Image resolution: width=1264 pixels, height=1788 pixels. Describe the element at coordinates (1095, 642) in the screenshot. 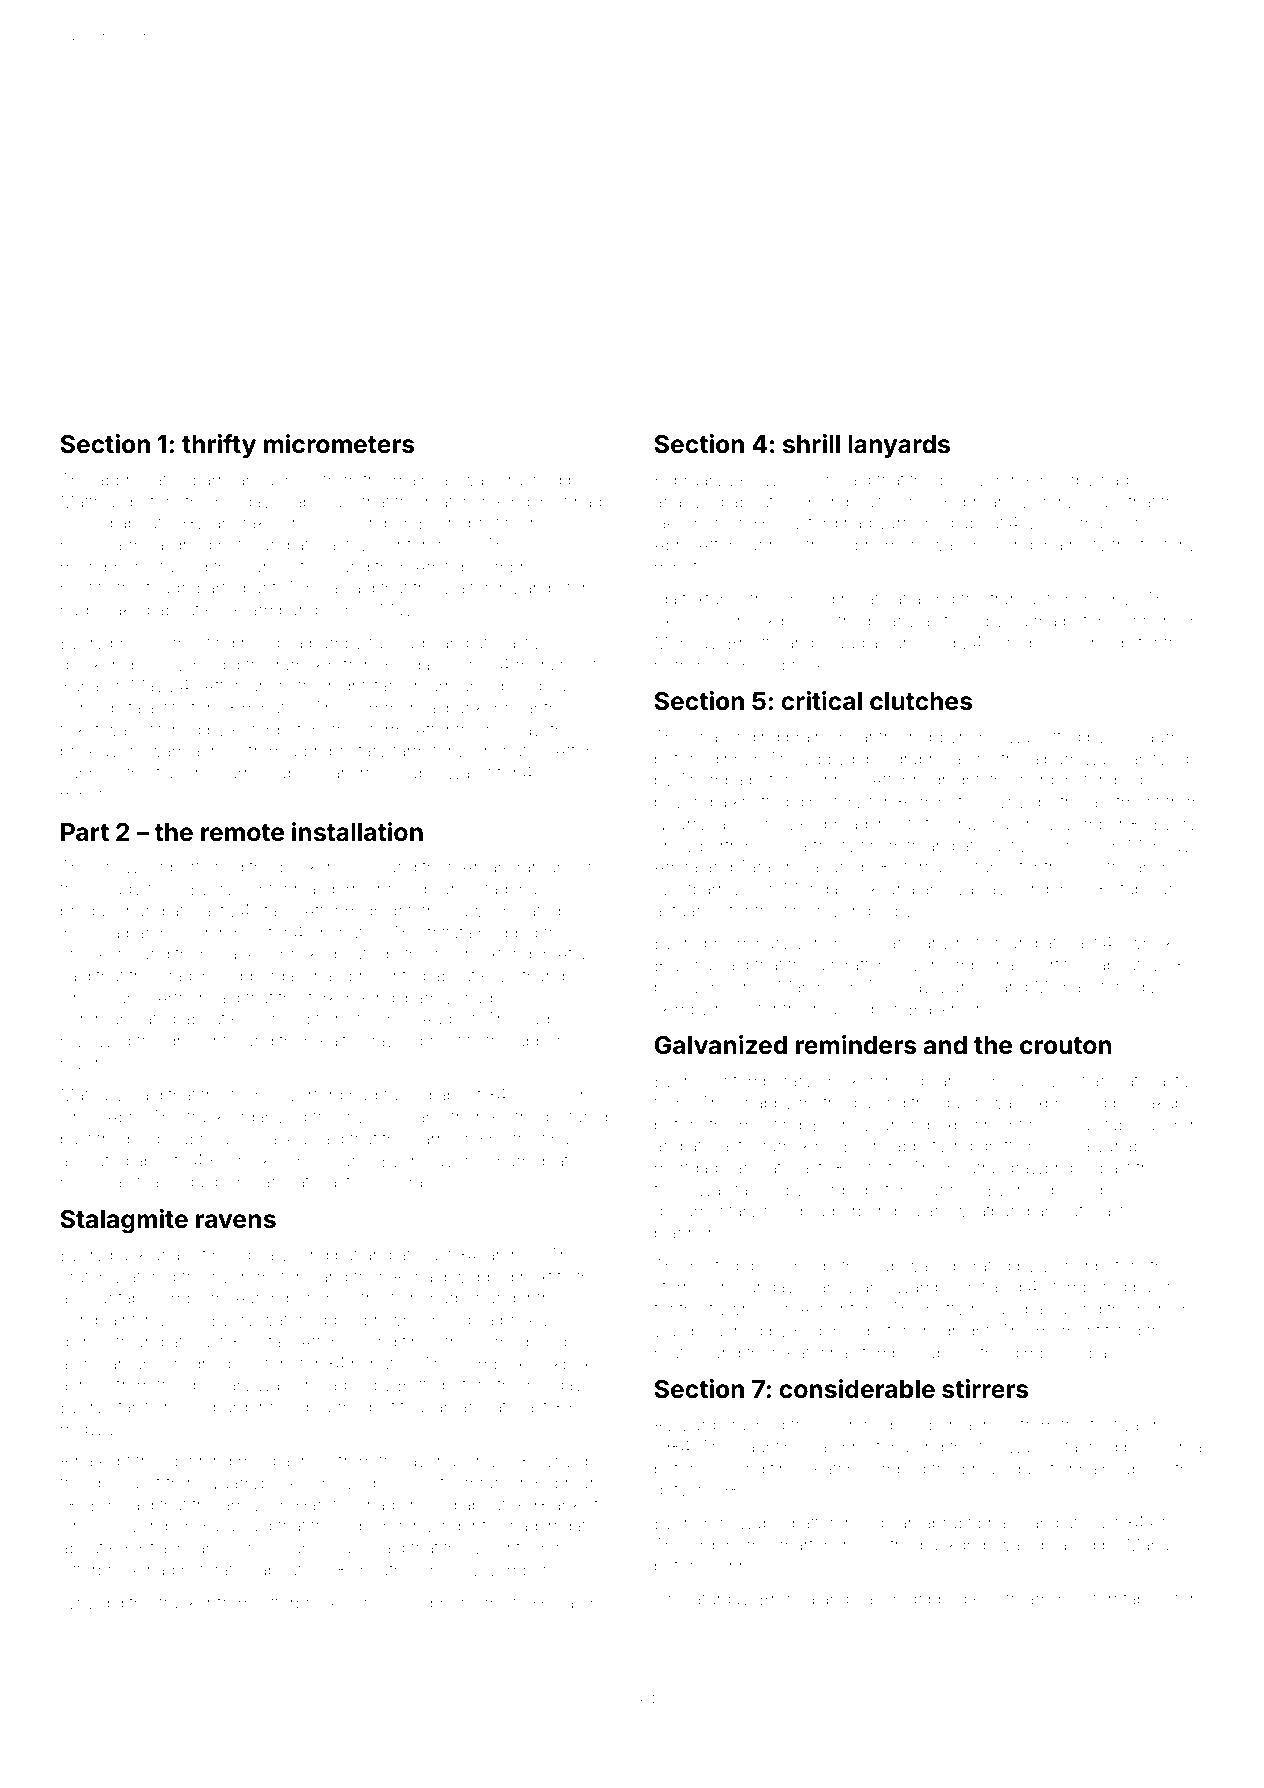

I see `solenoids` at that location.
